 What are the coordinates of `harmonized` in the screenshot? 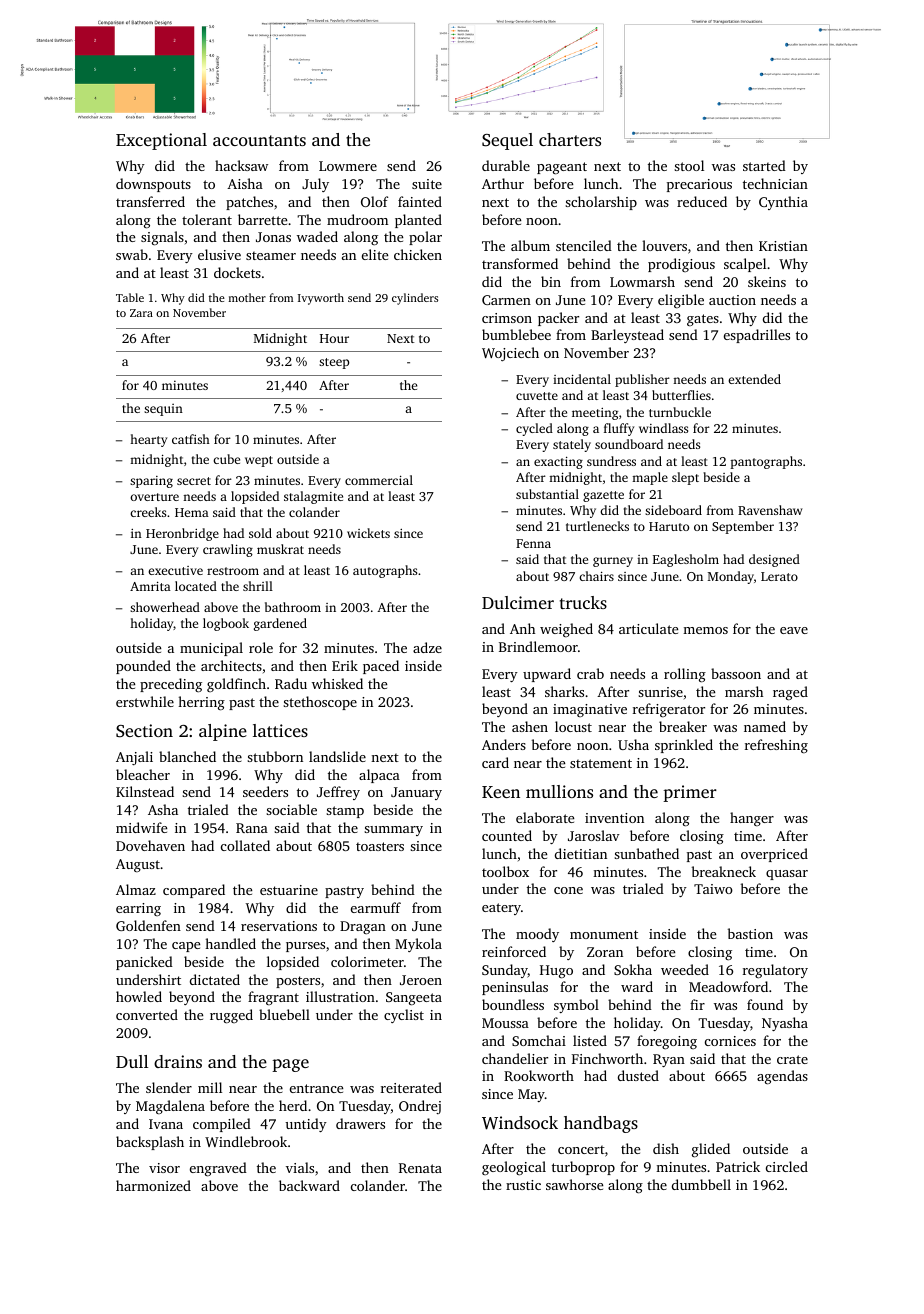 It's located at (153, 1185).
